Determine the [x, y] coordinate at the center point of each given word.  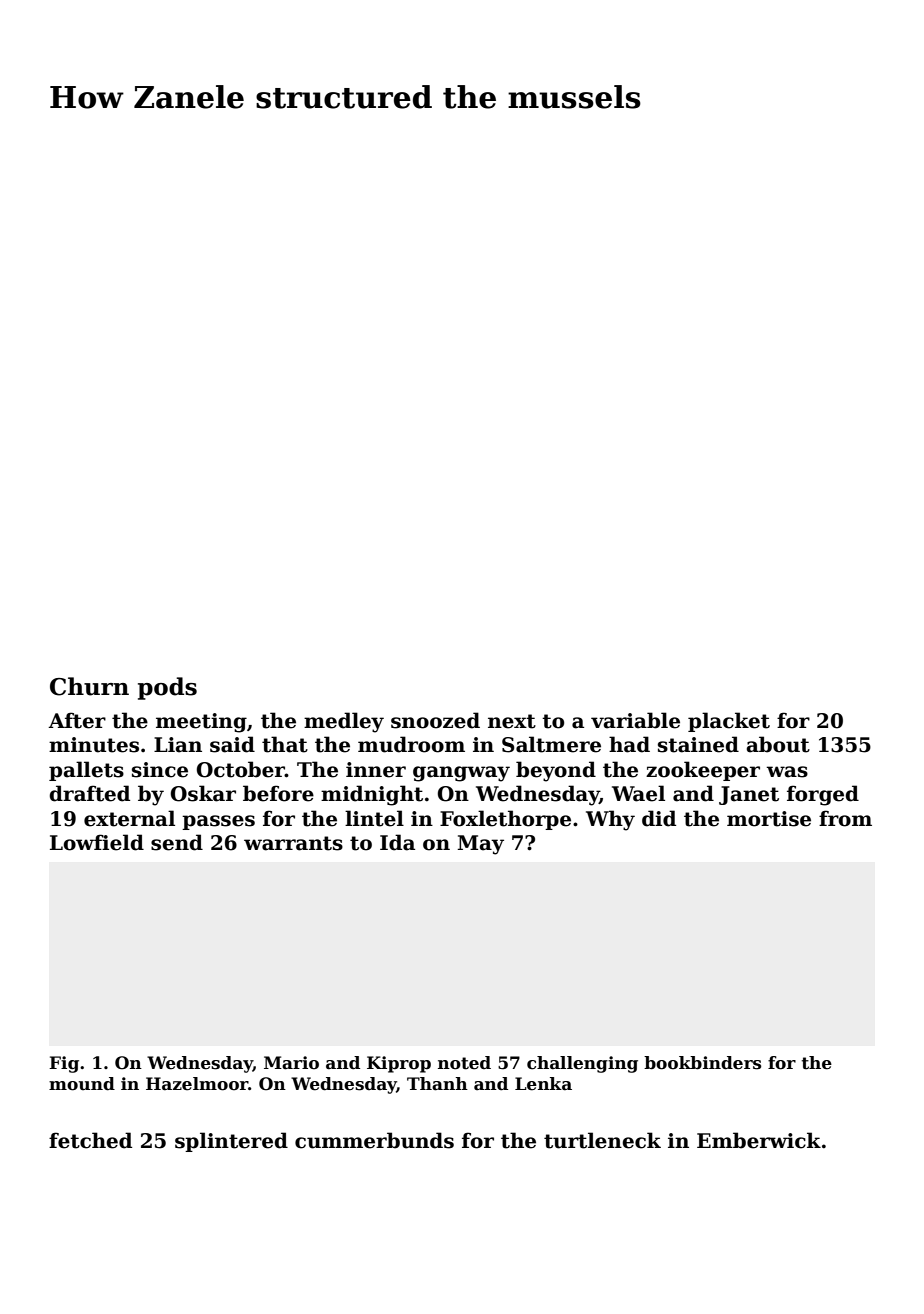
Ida [397, 842]
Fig [64, 1064]
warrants [293, 843]
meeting [201, 723]
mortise [769, 819]
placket [729, 722]
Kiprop [399, 1064]
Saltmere [551, 744]
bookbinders [702, 1063]
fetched [90, 1140]
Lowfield [97, 842]
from [845, 818]
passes [218, 822]
